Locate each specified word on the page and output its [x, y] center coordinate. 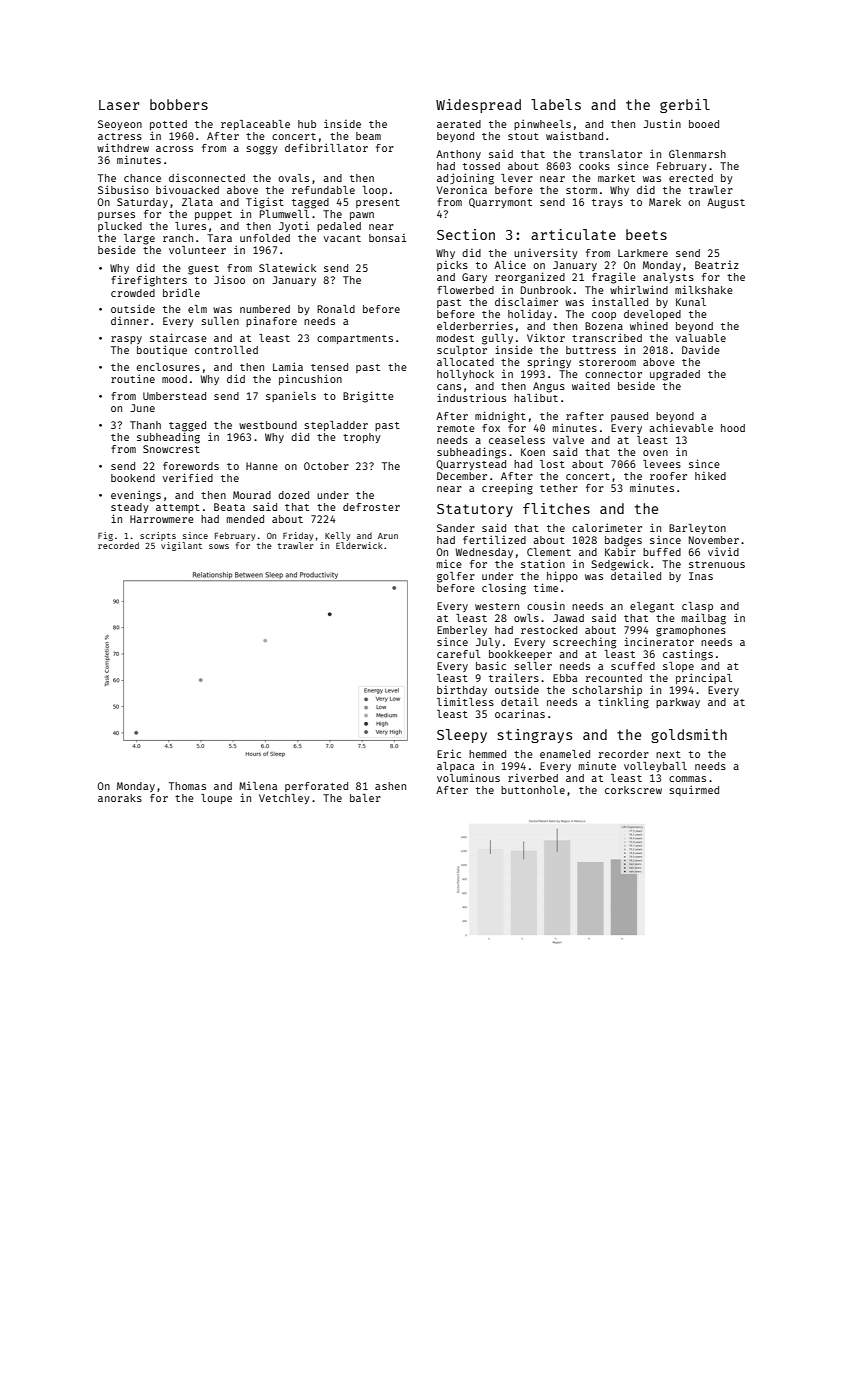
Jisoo [229, 279]
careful [459, 654]
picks [452, 266]
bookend [133, 478]
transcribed [607, 337]
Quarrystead [471, 465]
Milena [258, 786]
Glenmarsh [697, 154]
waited [591, 386]
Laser [119, 105]
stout [523, 136]
